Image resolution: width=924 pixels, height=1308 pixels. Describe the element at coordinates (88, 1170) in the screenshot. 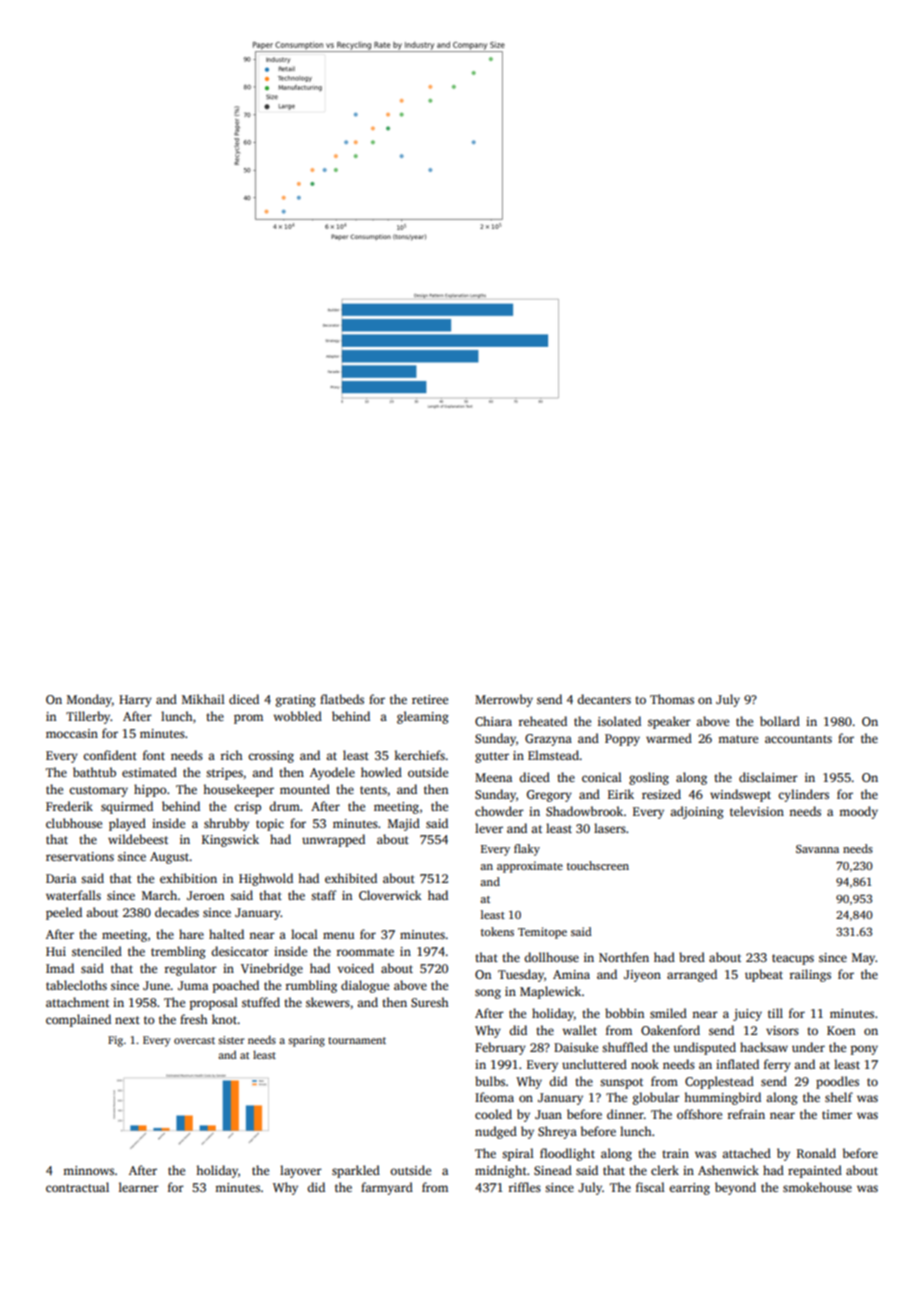

I see `minnows` at that location.
